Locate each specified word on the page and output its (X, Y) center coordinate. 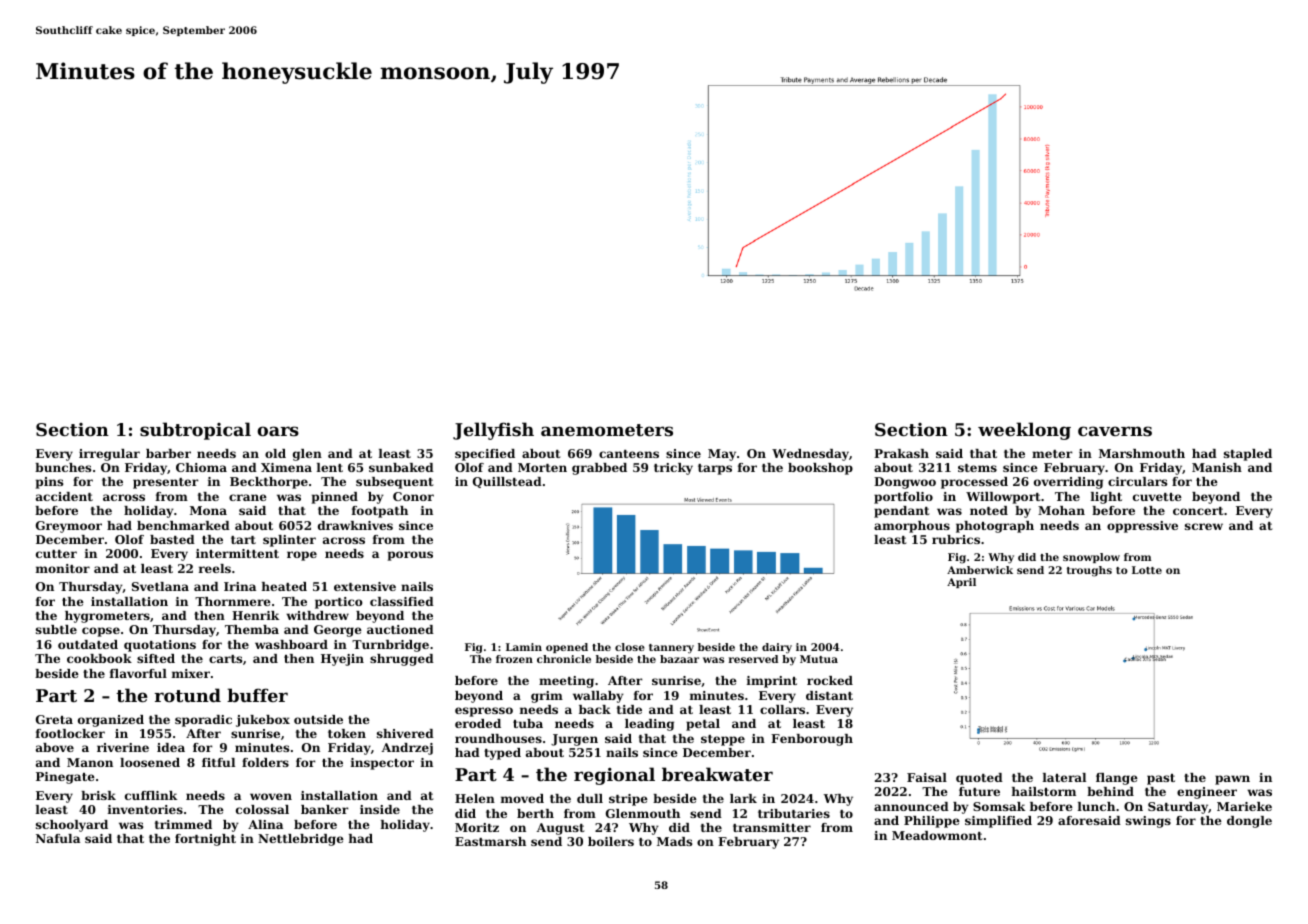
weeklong (1024, 431)
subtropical (195, 431)
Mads (674, 841)
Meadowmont (937, 835)
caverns (1115, 431)
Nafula (58, 838)
